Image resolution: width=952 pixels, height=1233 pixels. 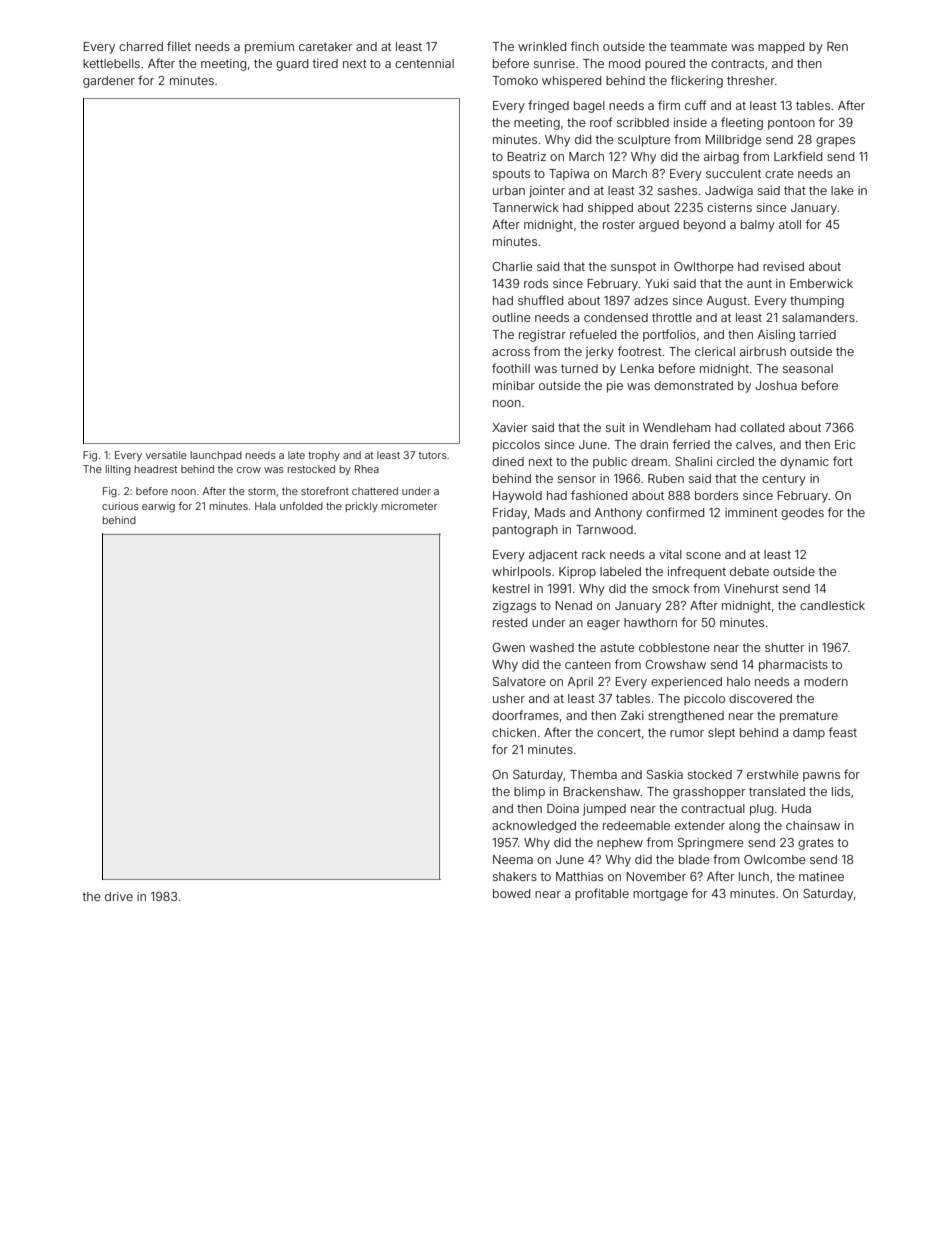 What do you see at coordinates (120, 506) in the page?
I see `curious` at bounding box center [120, 506].
